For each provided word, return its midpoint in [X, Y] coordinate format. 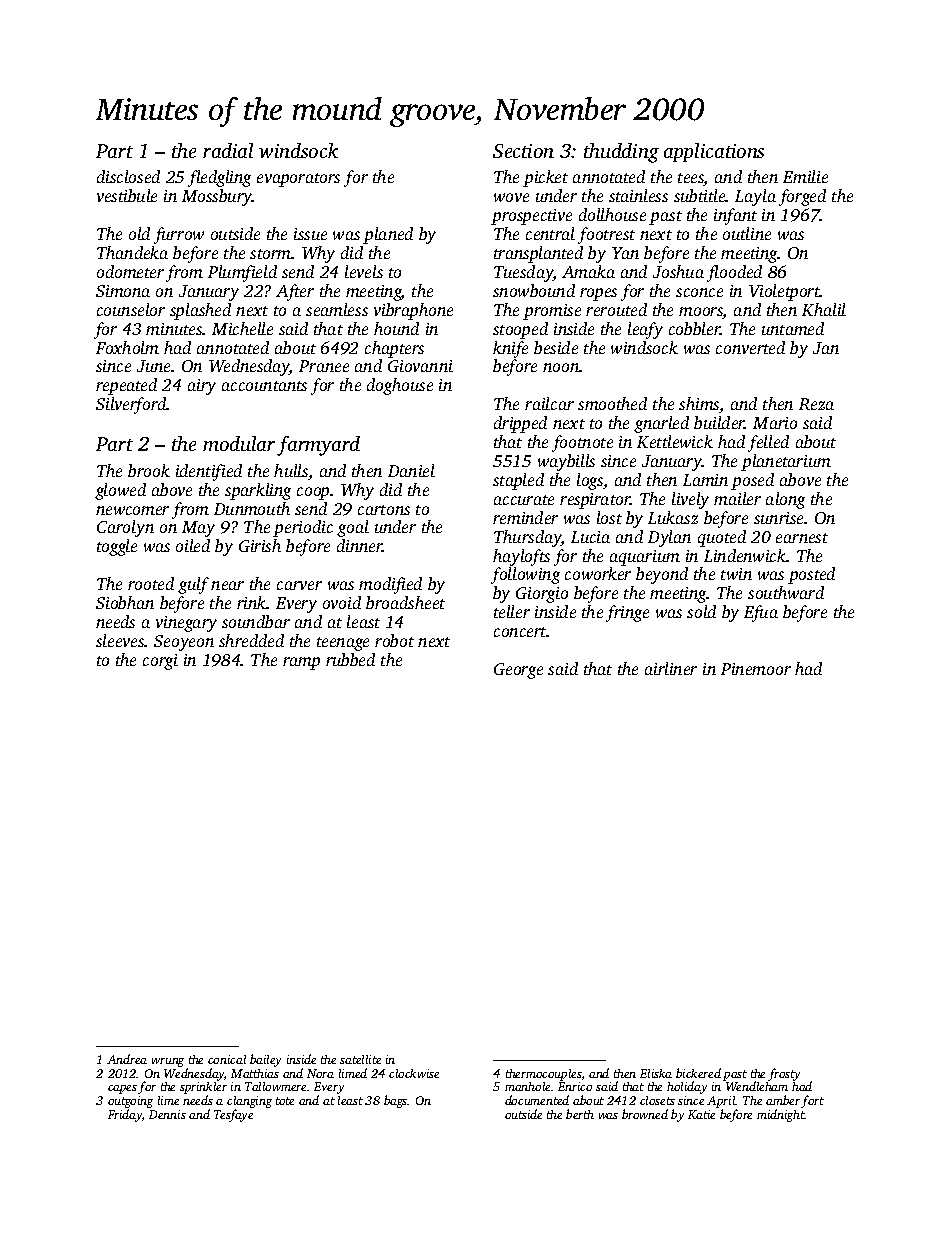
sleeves [120, 640]
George [518, 671]
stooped [520, 330]
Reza [816, 404]
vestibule [127, 195]
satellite [360, 1059]
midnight [781, 1116]
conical [227, 1059]
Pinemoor [756, 669]
